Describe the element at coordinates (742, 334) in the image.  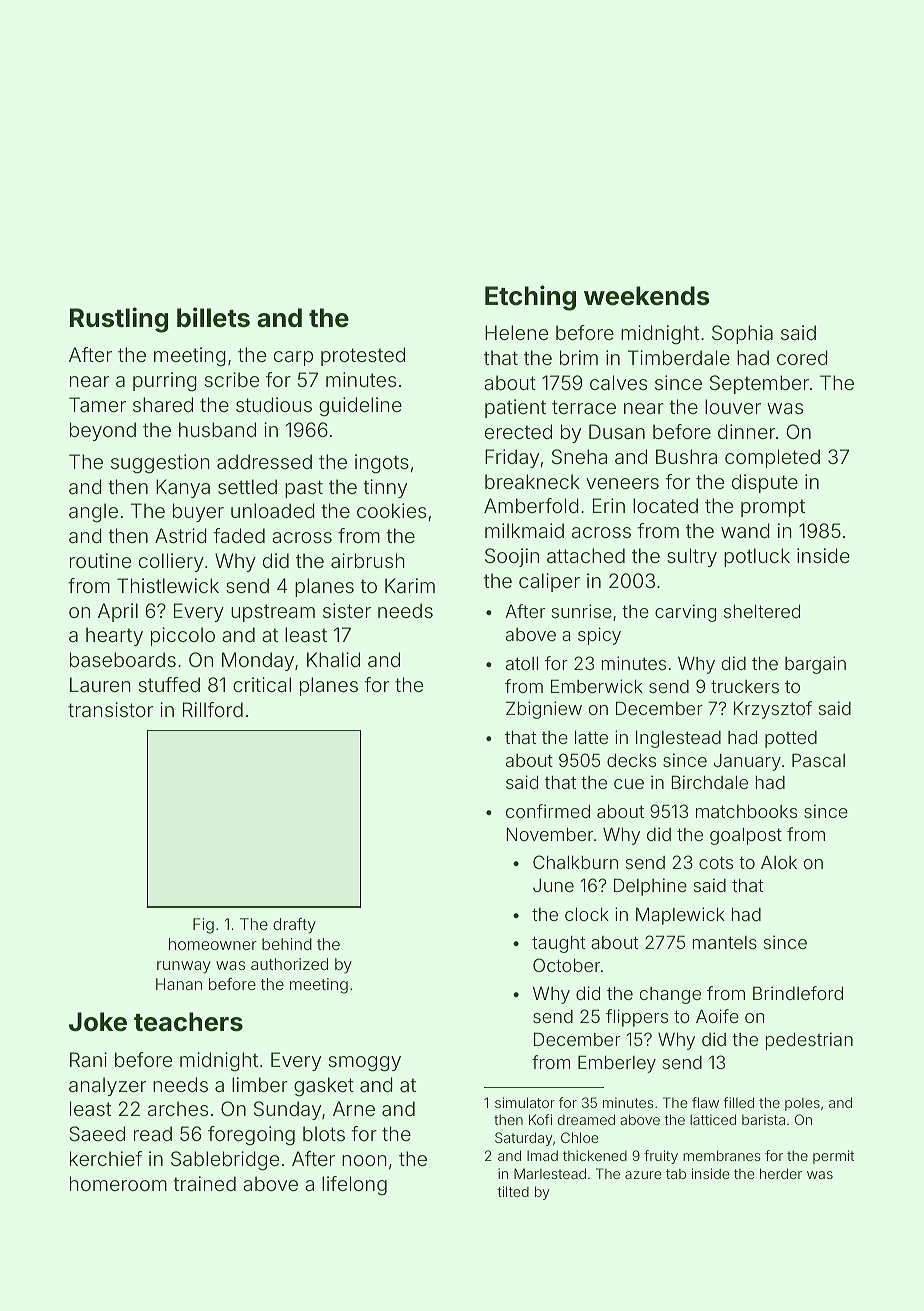
I see `Sophia` at that location.
